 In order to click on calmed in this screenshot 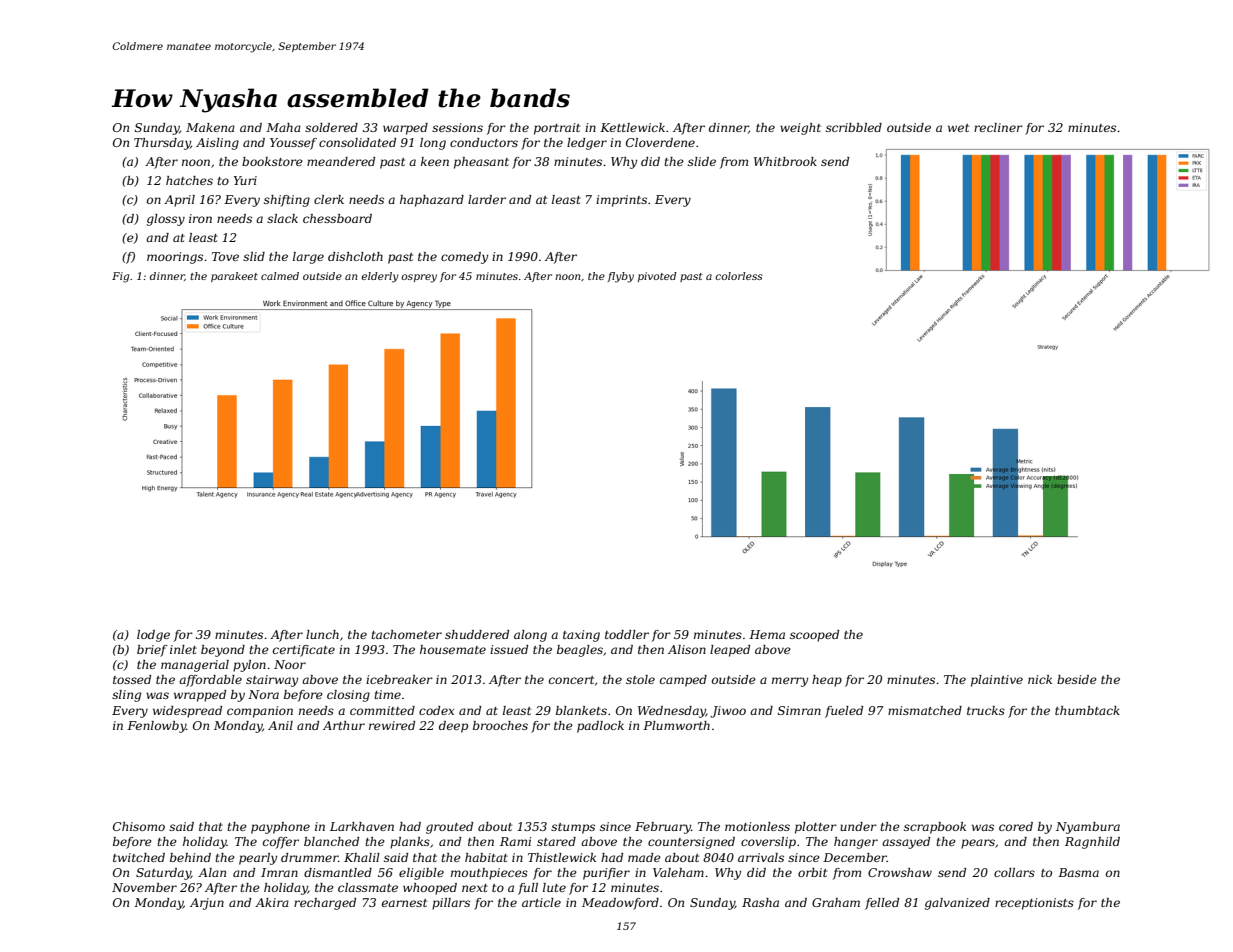, I will do `click(280, 276)`.
